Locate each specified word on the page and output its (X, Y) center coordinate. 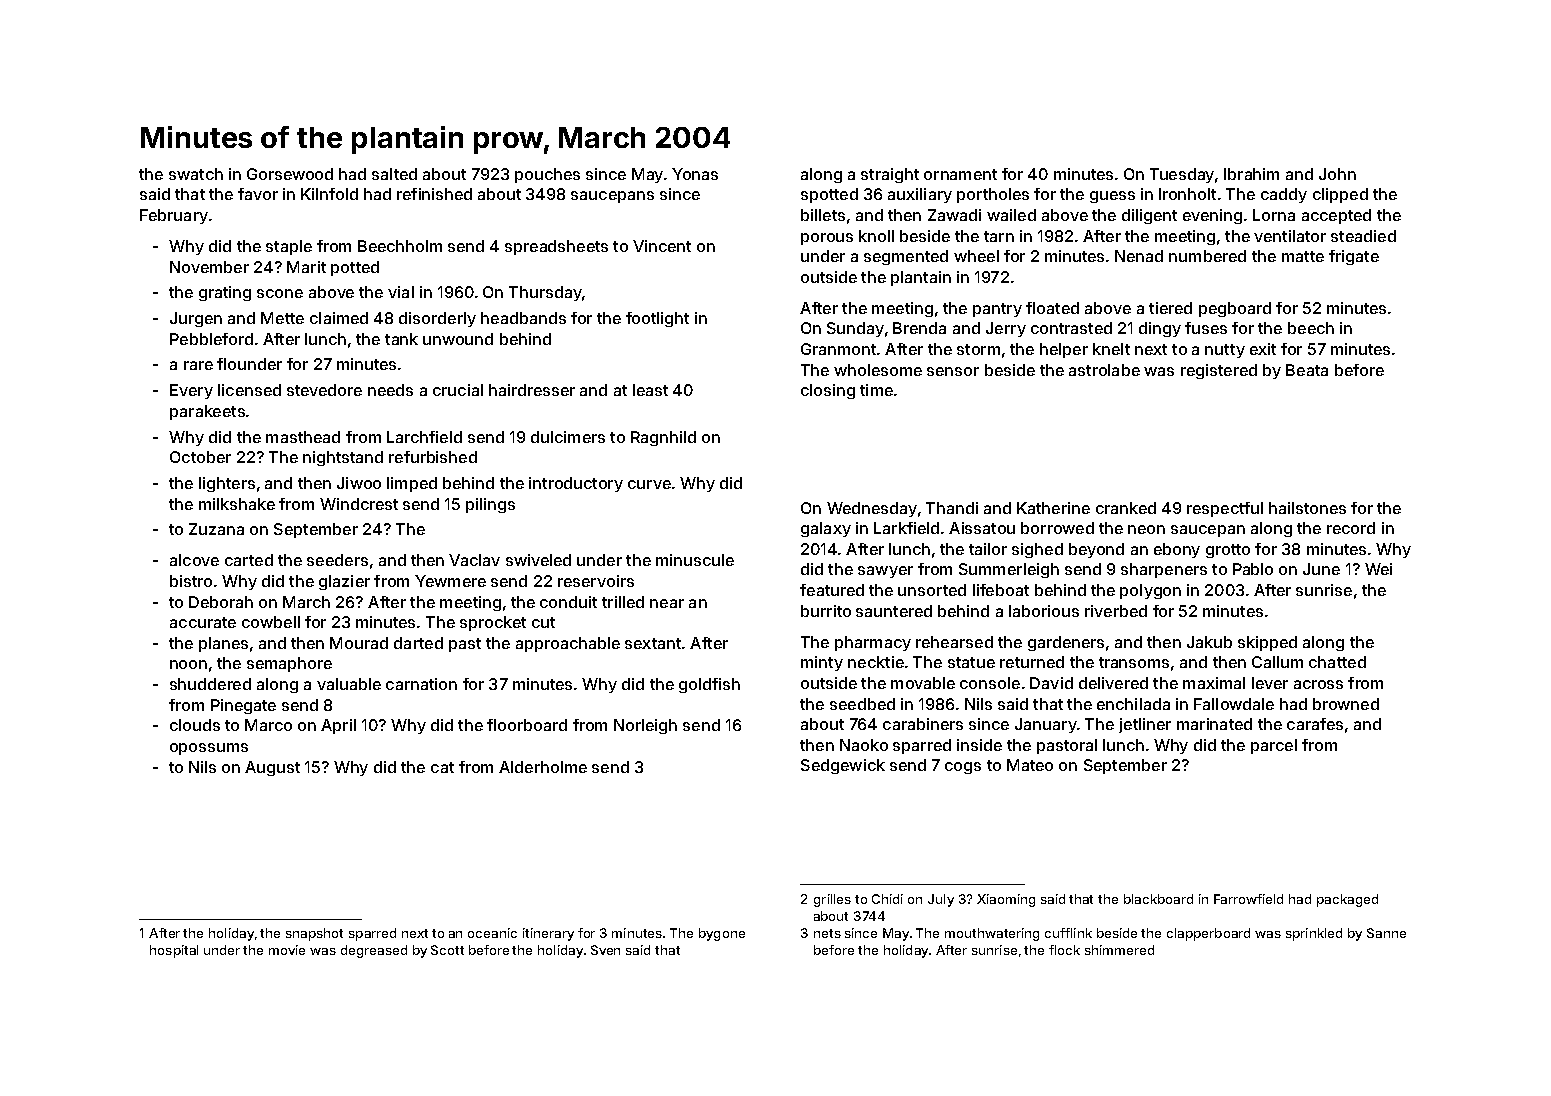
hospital (174, 951)
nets (827, 933)
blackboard (1158, 899)
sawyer (885, 572)
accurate (203, 622)
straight (890, 175)
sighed (1037, 550)
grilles (832, 900)
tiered (1170, 308)
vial (401, 292)
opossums (209, 749)
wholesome (878, 370)
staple (289, 247)
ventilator (1290, 236)
